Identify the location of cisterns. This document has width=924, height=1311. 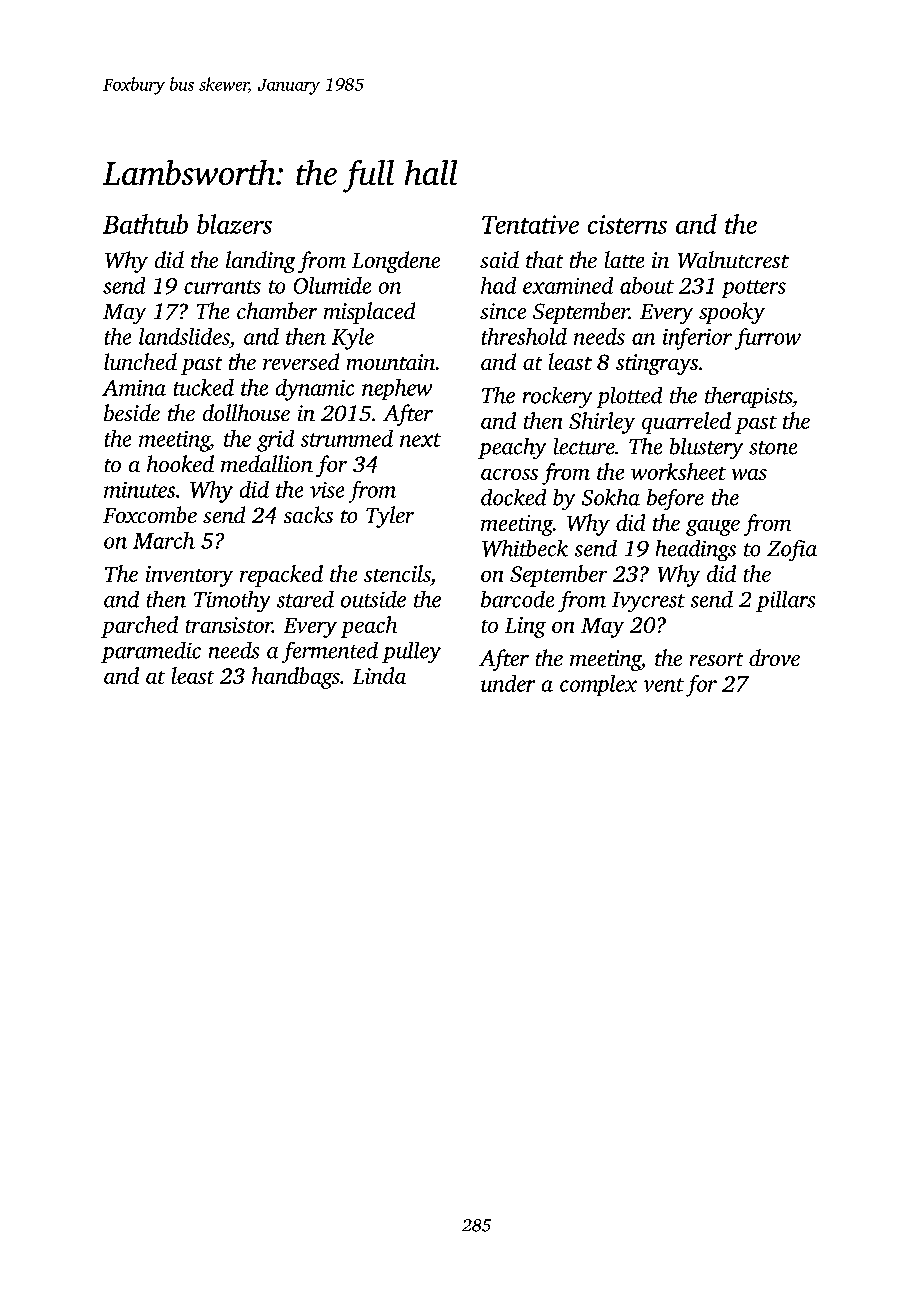
(627, 224).
